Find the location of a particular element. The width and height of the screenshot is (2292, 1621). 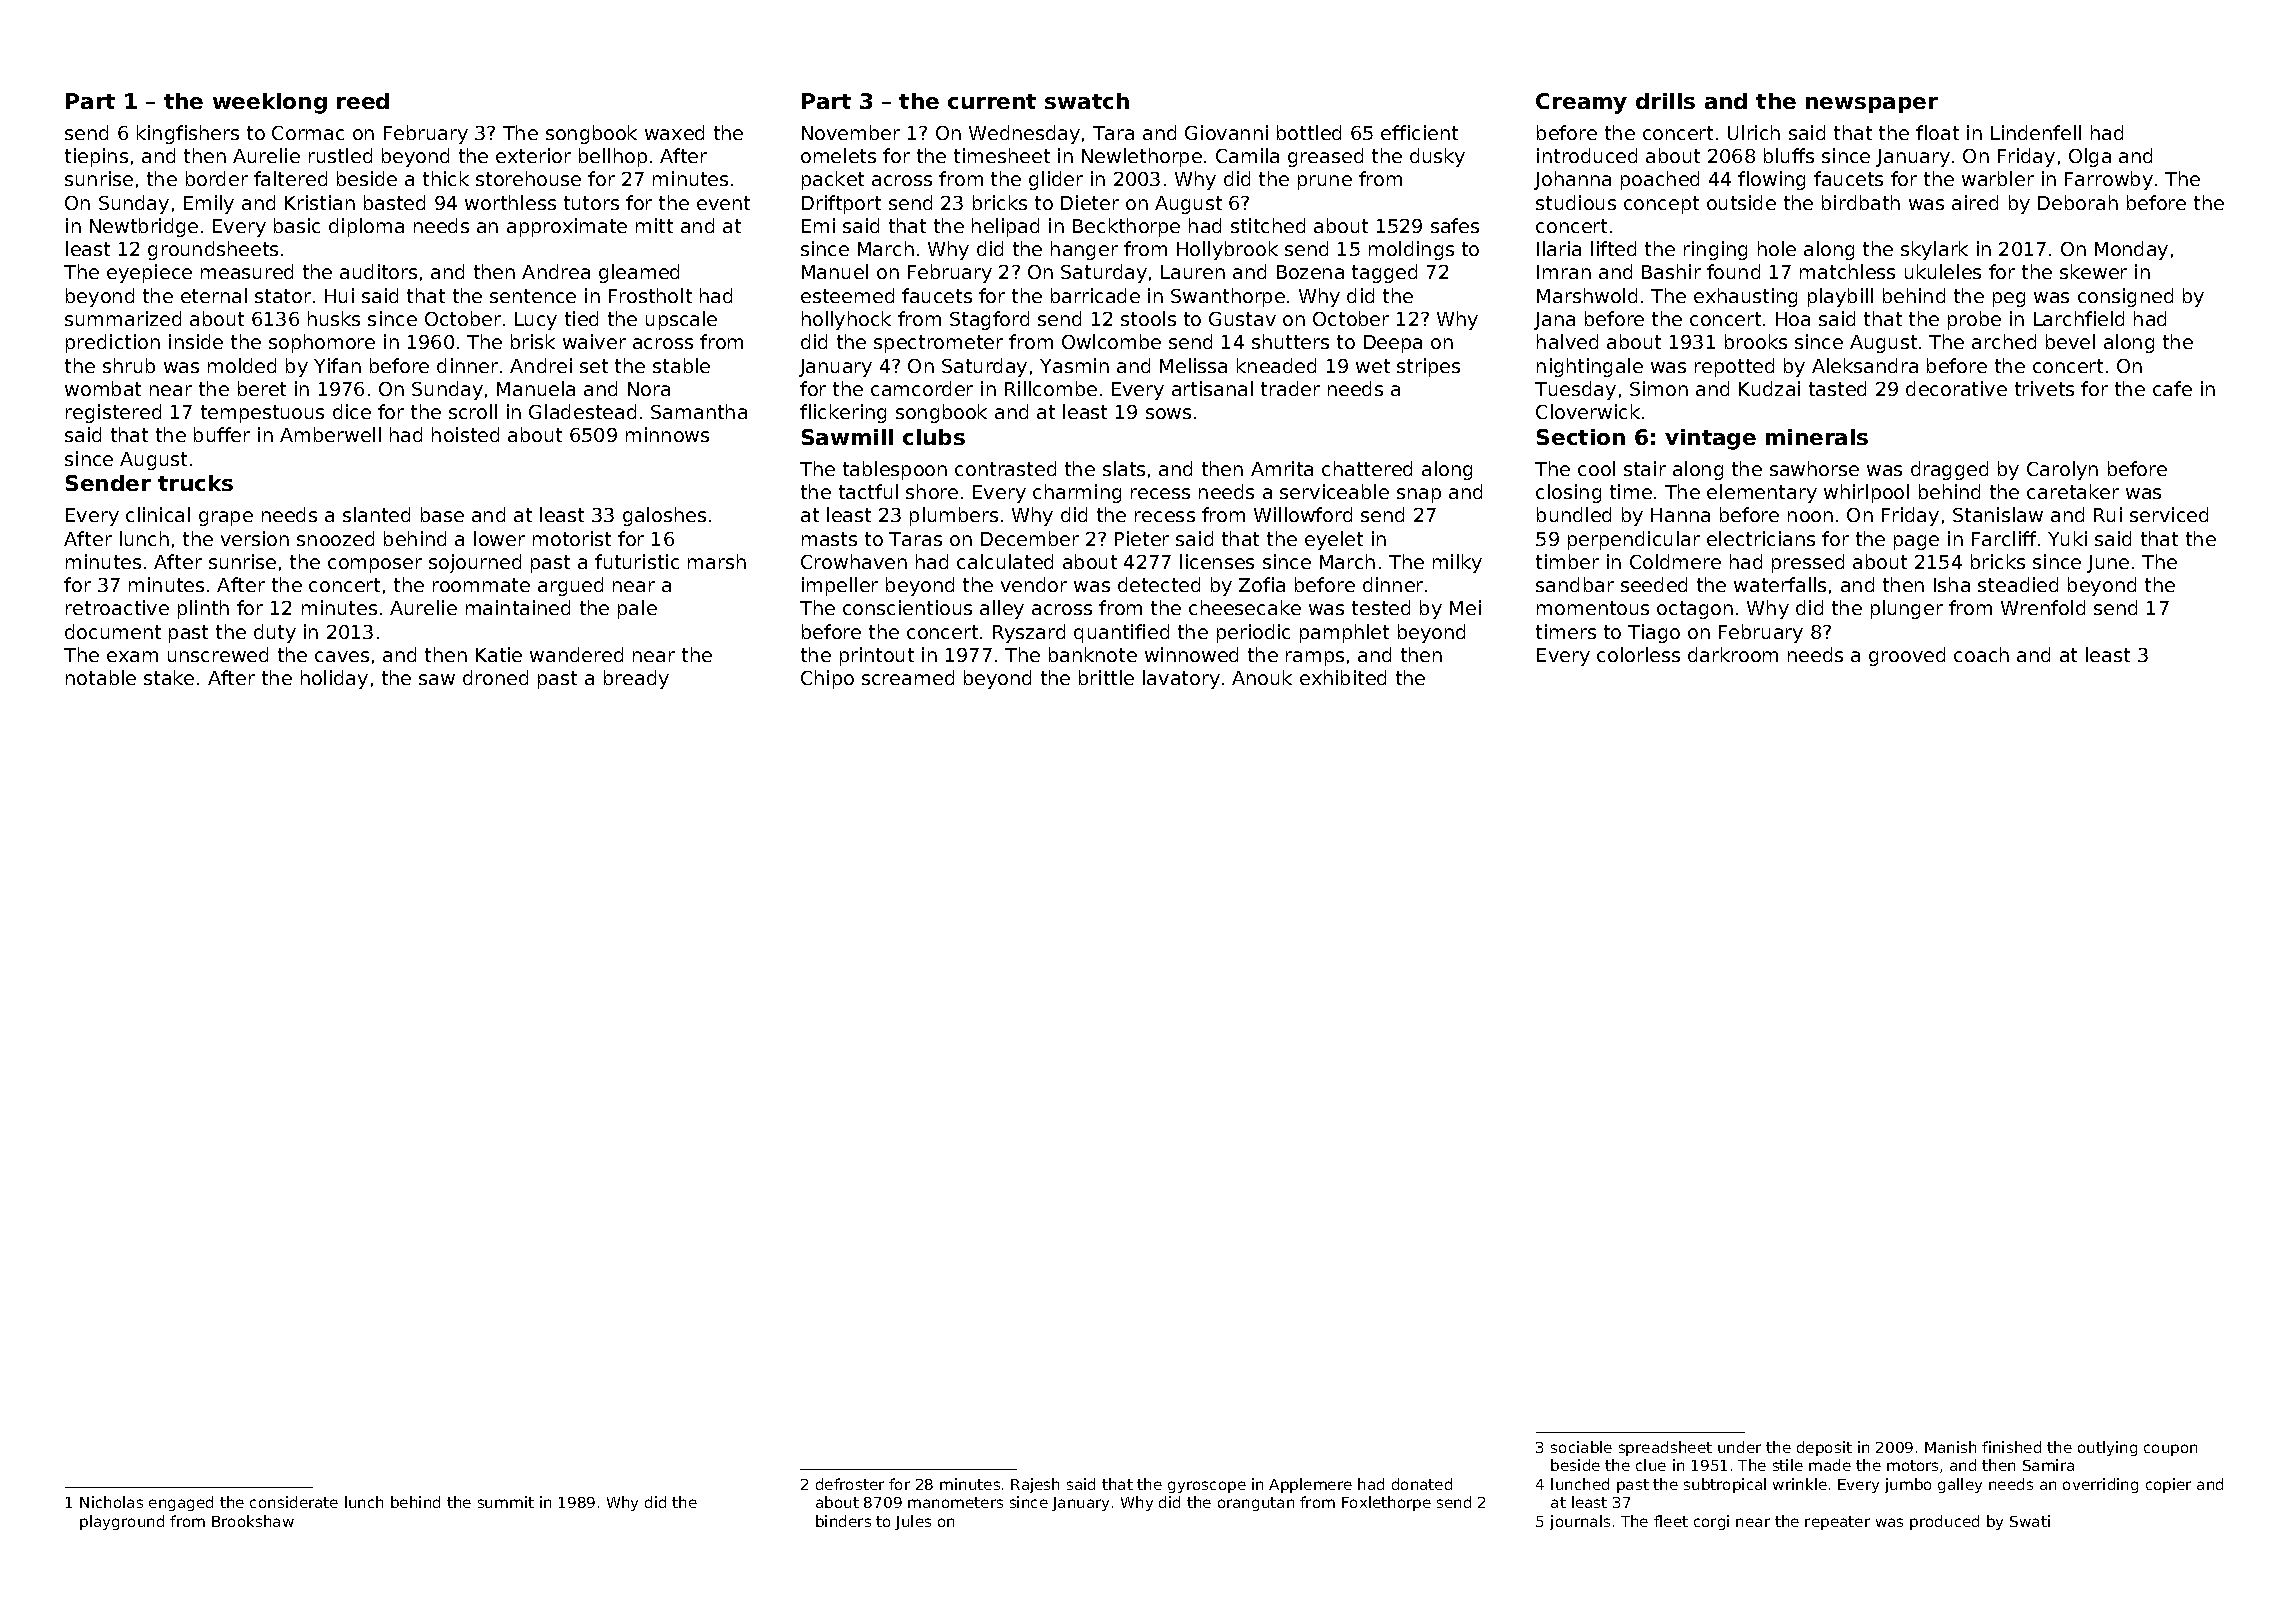

consigned is located at coordinates (2125, 297).
